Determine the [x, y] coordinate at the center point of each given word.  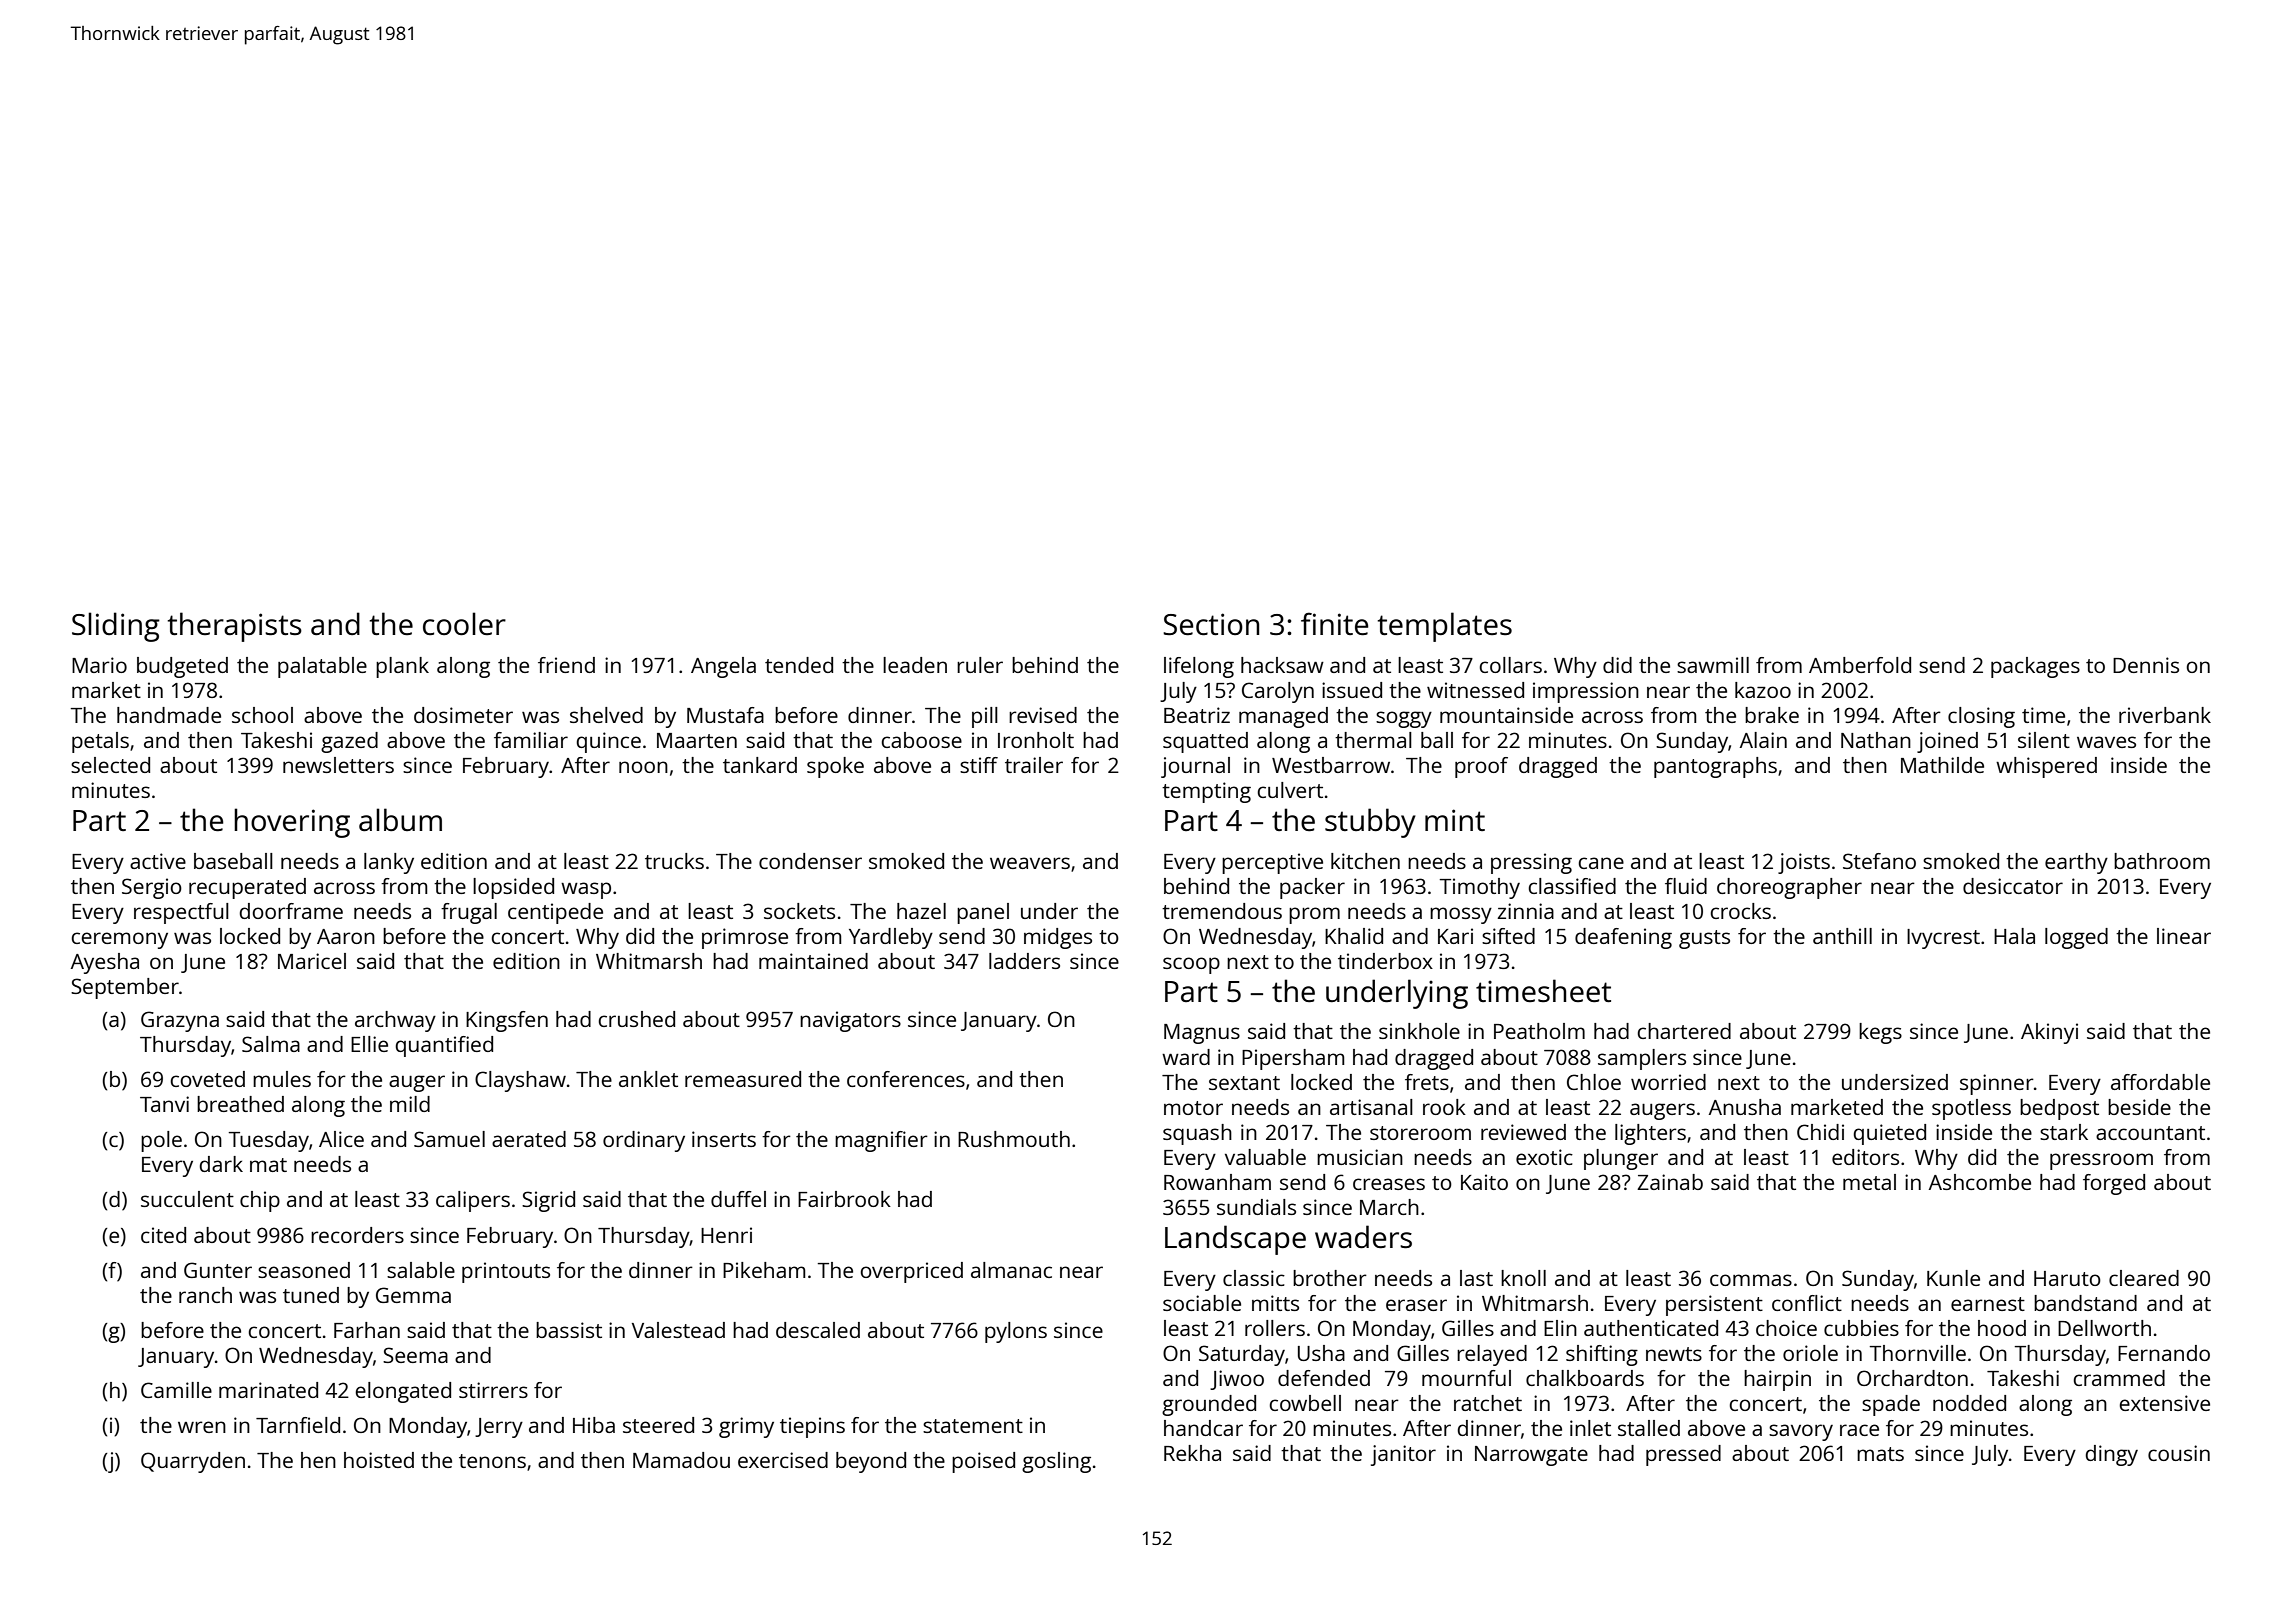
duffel [738, 1199]
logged [2076, 938]
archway [395, 1021]
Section [1211, 624]
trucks [674, 861]
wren [202, 1427]
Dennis [2146, 665]
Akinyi [2049, 1033]
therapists [235, 627]
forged [2114, 1184]
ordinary [644, 1141]
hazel [921, 911]
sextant [1244, 1083]
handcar [1203, 1428]
